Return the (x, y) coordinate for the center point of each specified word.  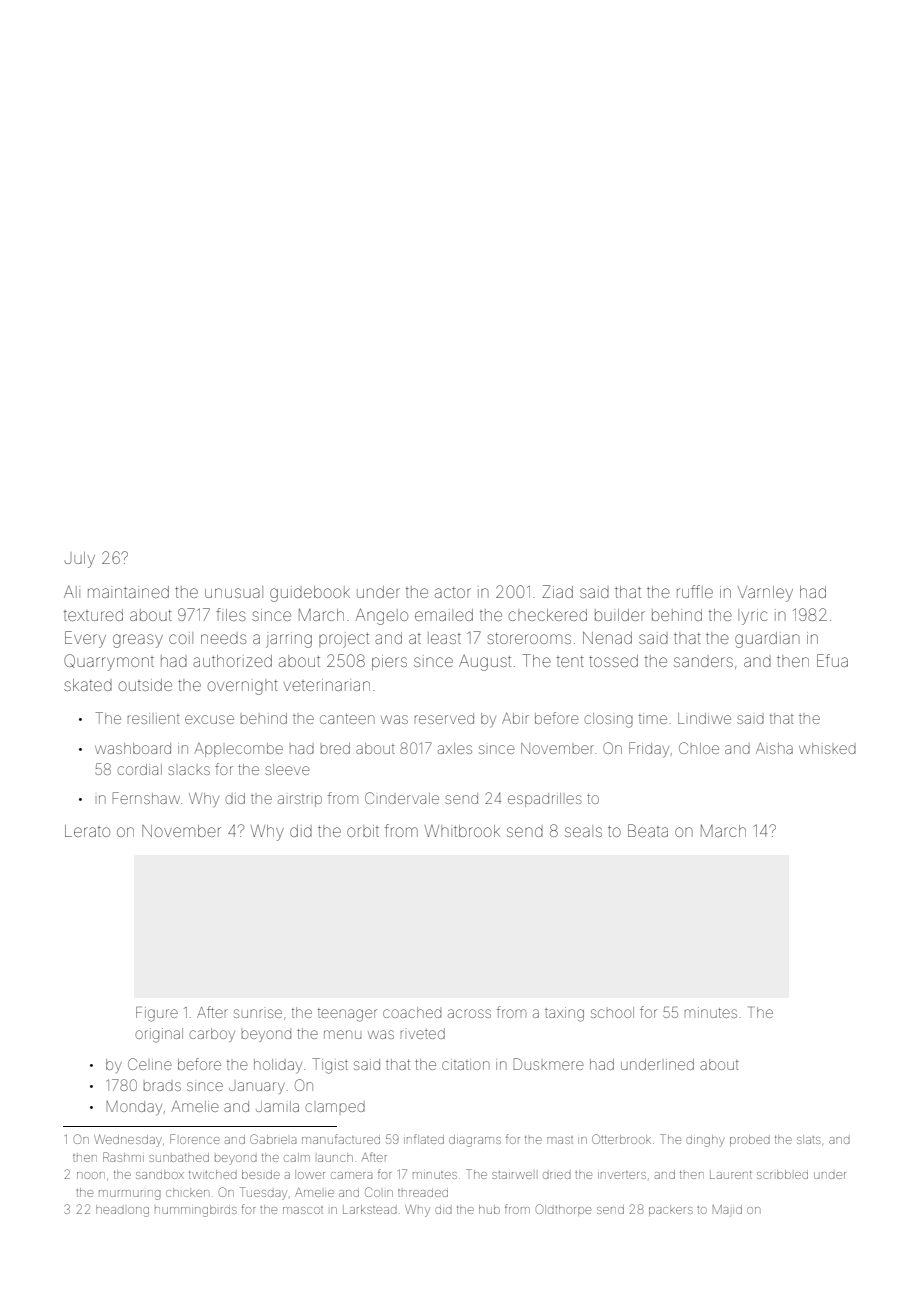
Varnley (765, 594)
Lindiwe (704, 718)
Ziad (557, 591)
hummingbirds (196, 1211)
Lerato (87, 831)
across (469, 1013)
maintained (128, 592)
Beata (648, 830)
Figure (157, 1014)
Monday (134, 1108)
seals (583, 831)
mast (560, 1140)
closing (608, 720)
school (612, 1012)
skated (88, 685)
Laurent (731, 1174)
